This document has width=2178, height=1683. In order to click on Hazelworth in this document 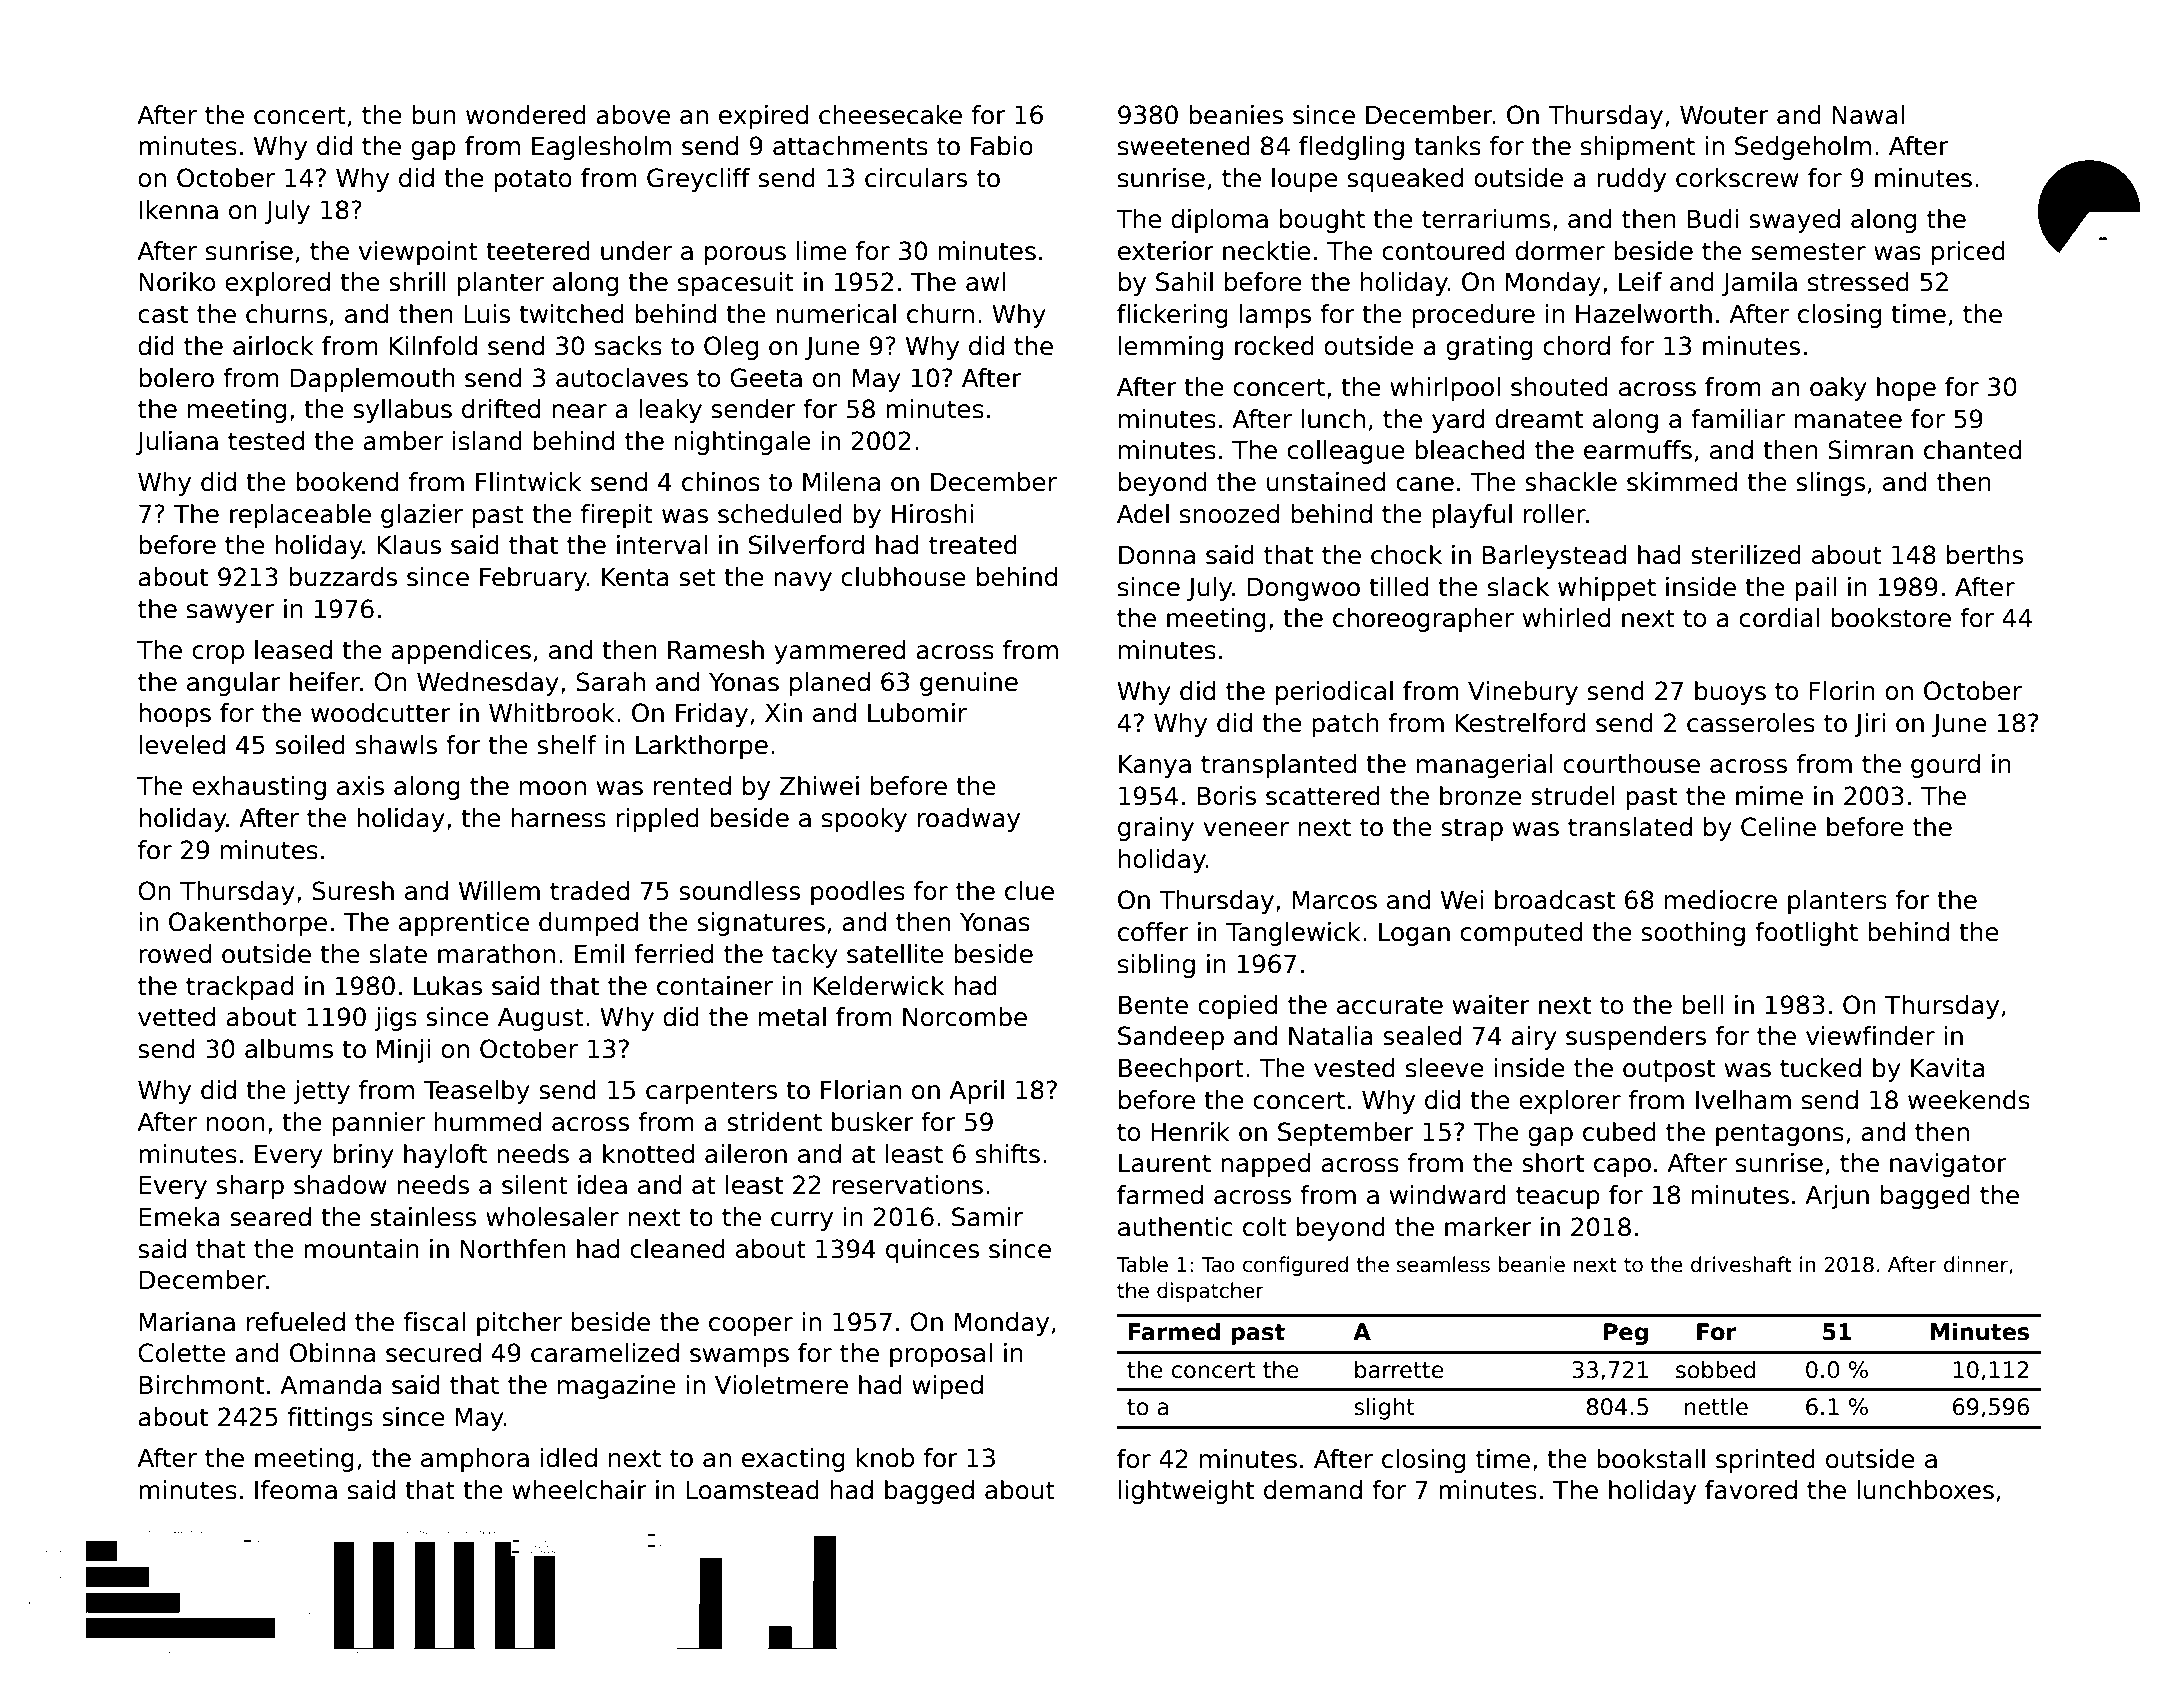, I will do `click(1644, 314)`.
